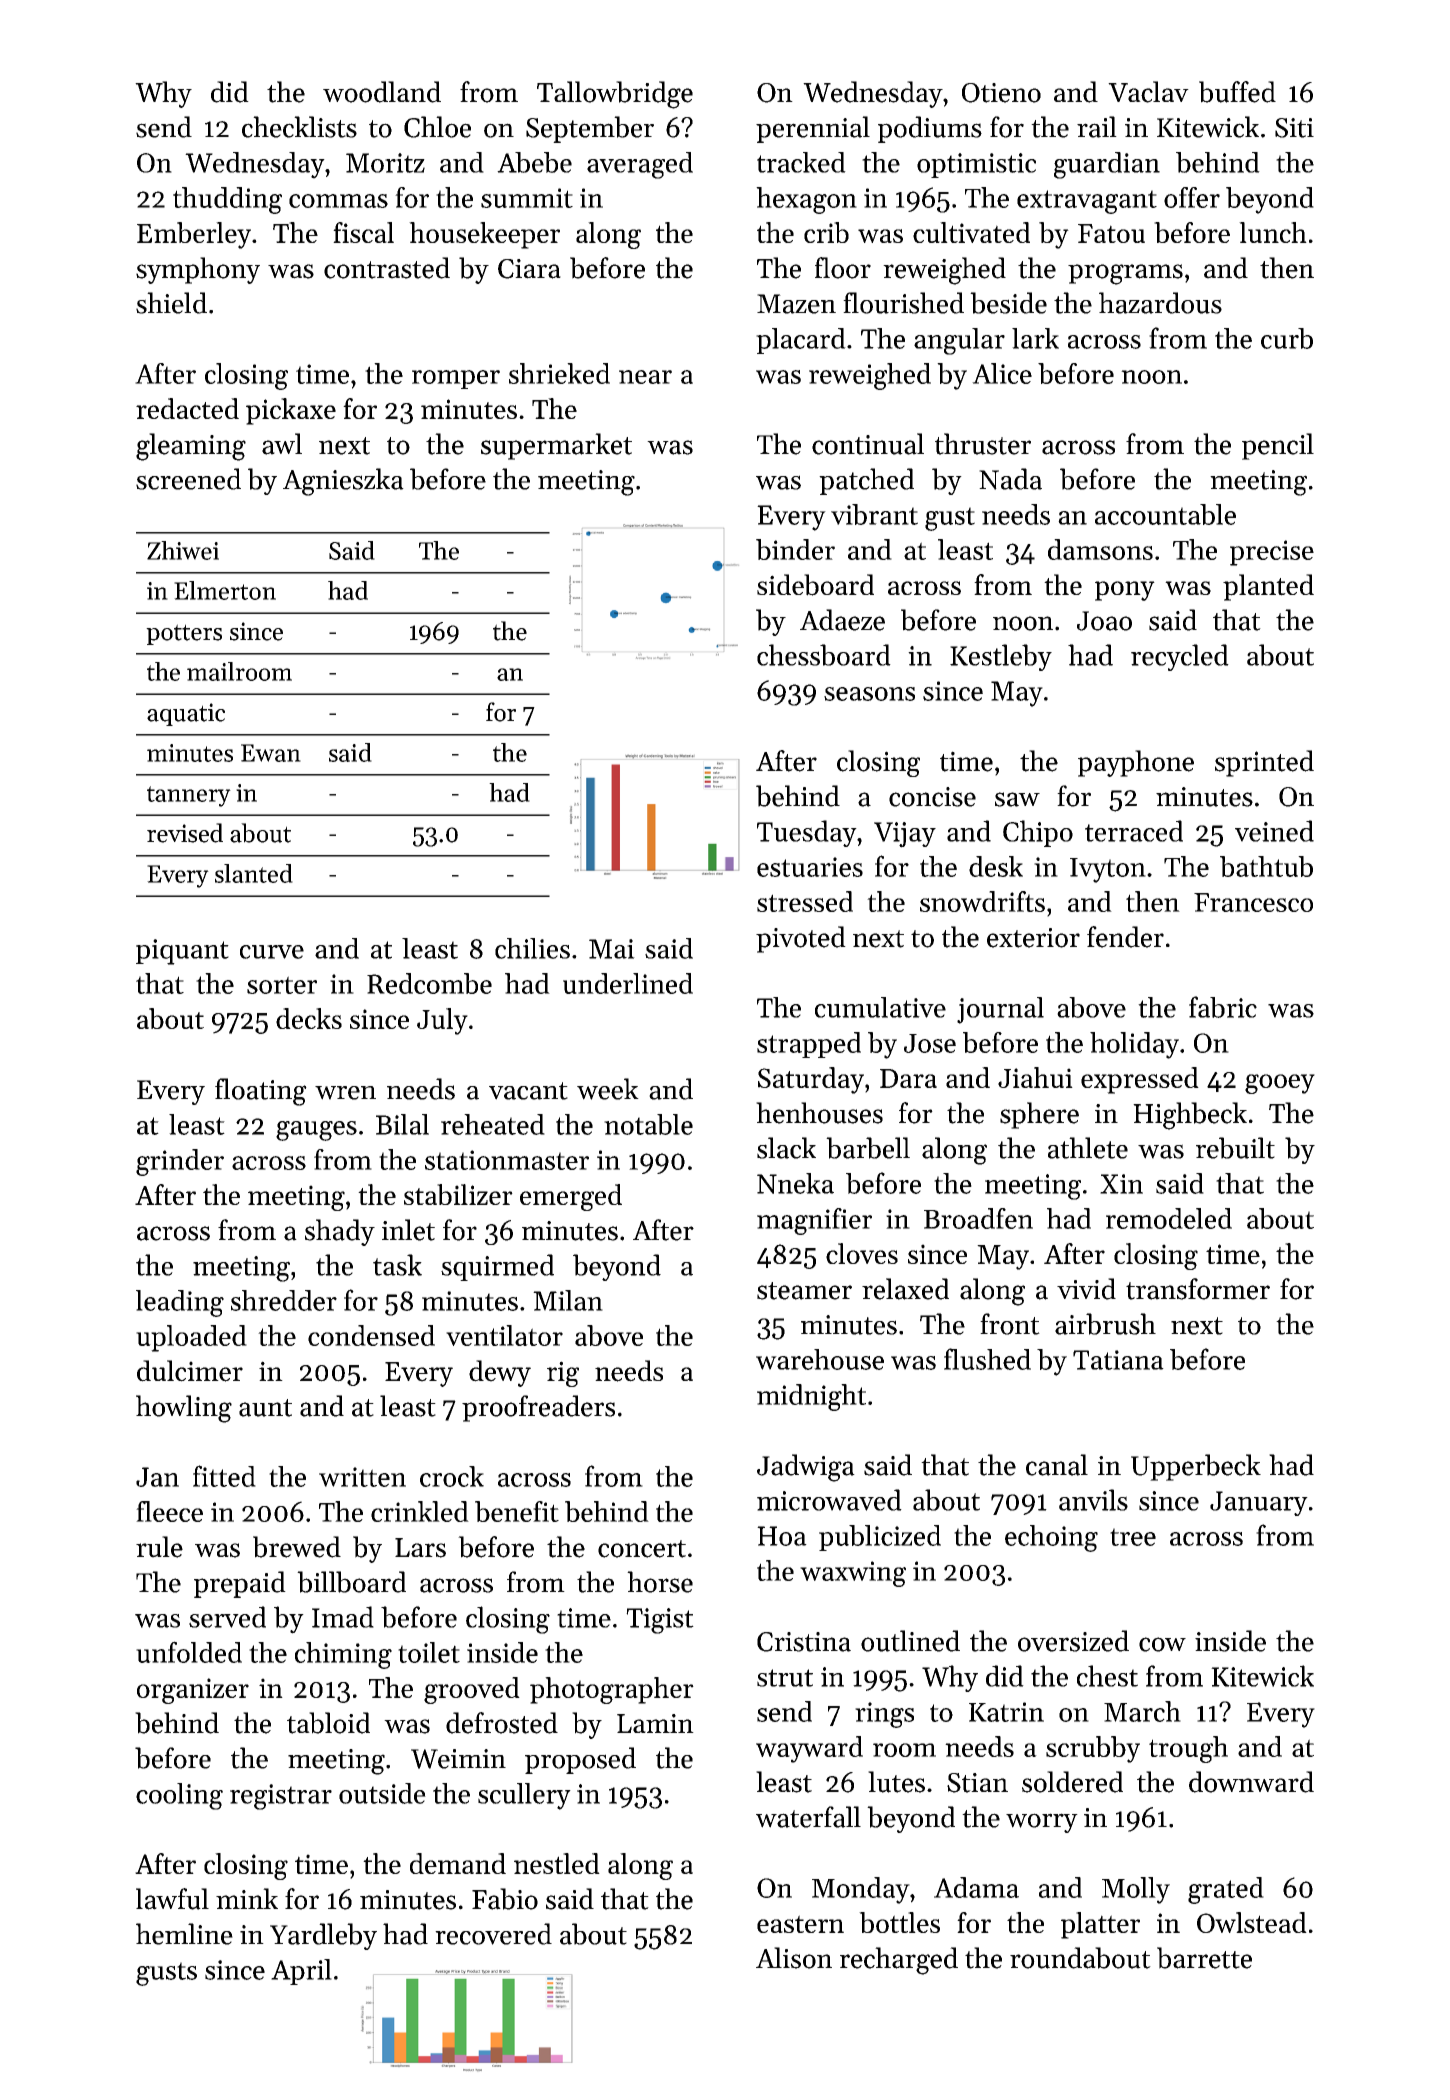 Image resolution: width=1450 pixels, height=2100 pixels. Describe the element at coordinates (1057, 1465) in the page. I see `canal` at that location.
